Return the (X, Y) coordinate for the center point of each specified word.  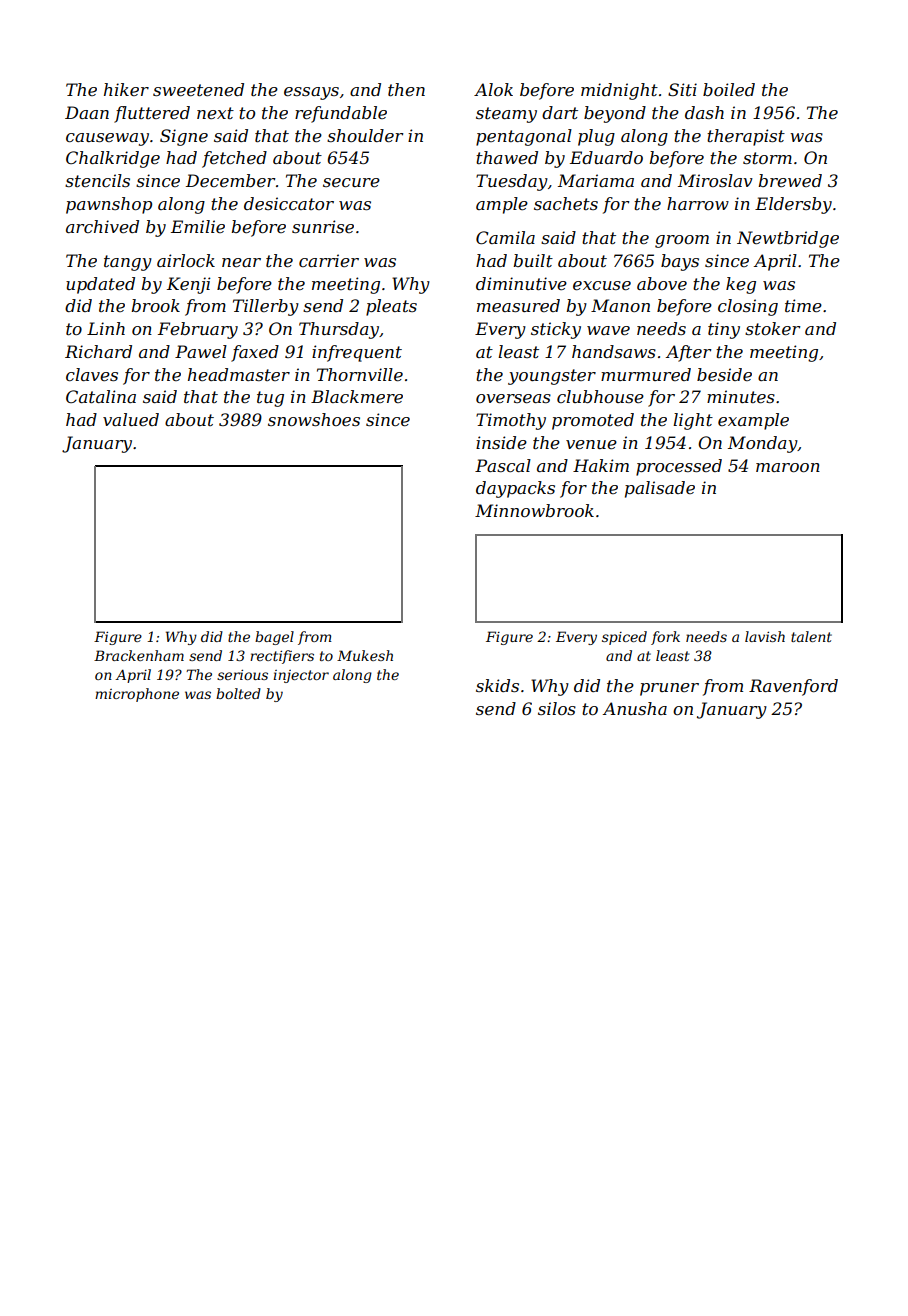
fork (665, 638)
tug (270, 399)
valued (131, 419)
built (533, 260)
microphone (137, 695)
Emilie (198, 226)
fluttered (152, 114)
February (198, 330)
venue (591, 444)
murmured (646, 374)
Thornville (360, 374)
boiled (729, 89)
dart (560, 112)
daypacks (515, 489)
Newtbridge (788, 239)
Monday (763, 444)
